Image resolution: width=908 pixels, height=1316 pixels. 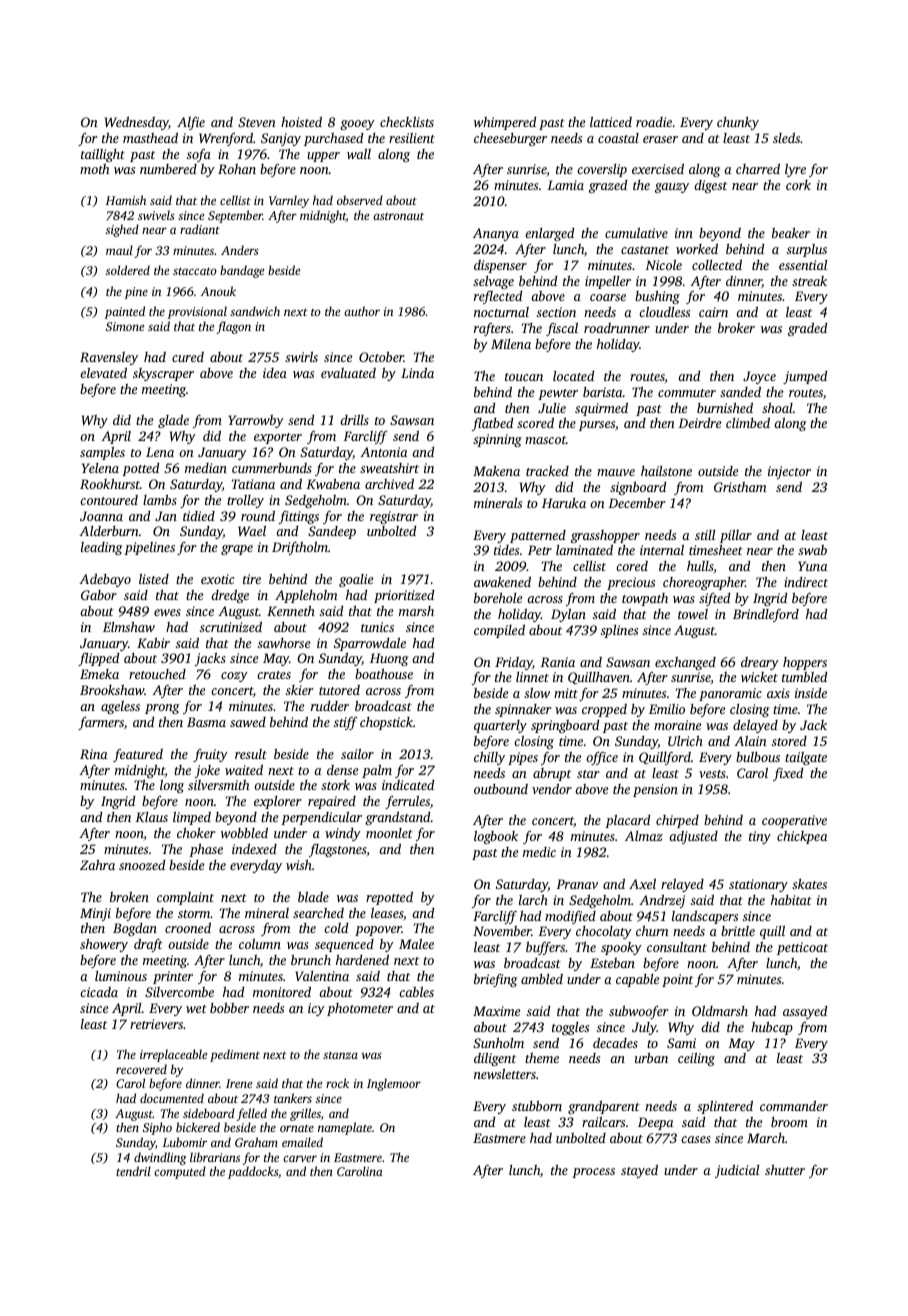 I want to click on cables, so click(x=416, y=992).
